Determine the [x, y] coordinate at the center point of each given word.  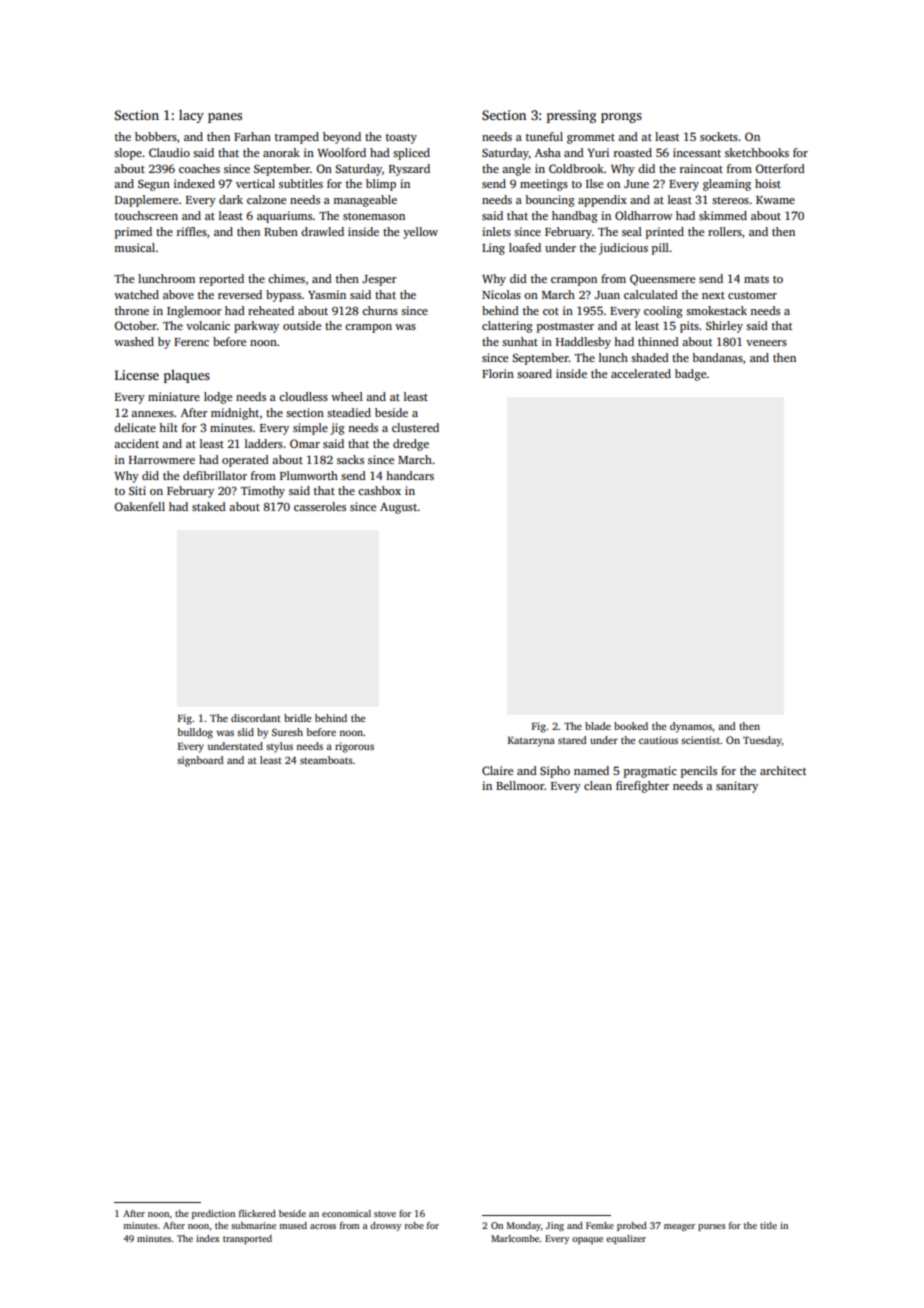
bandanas [717, 357]
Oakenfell [139, 506]
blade [598, 726]
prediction [213, 1214]
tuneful [544, 136]
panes [225, 118]
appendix [602, 201]
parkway [256, 327]
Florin [498, 373]
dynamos [691, 727]
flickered [257, 1213]
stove [385, 1214]
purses [712, 1227]
